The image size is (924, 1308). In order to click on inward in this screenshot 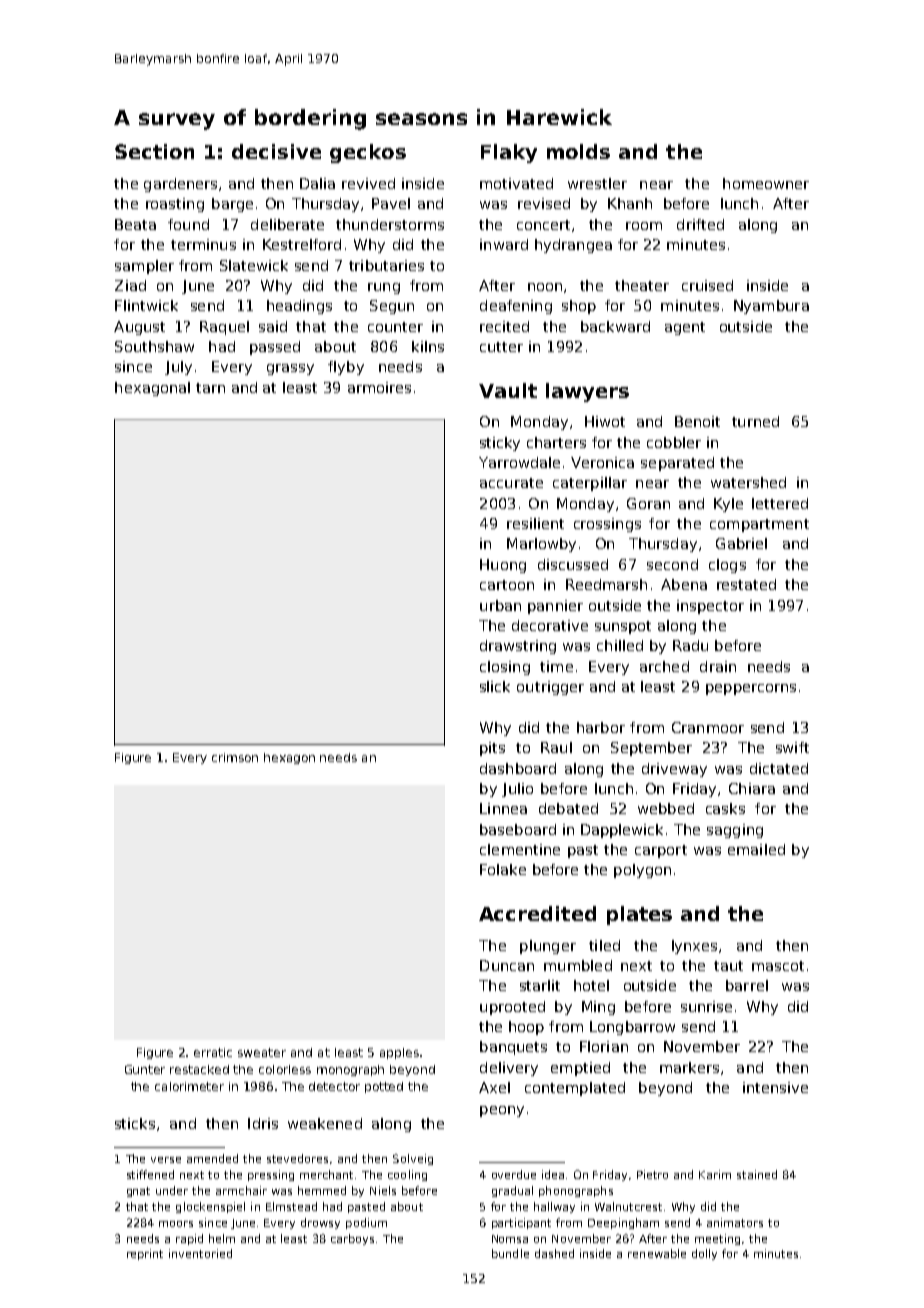, I will do `click(504, 244)`.
